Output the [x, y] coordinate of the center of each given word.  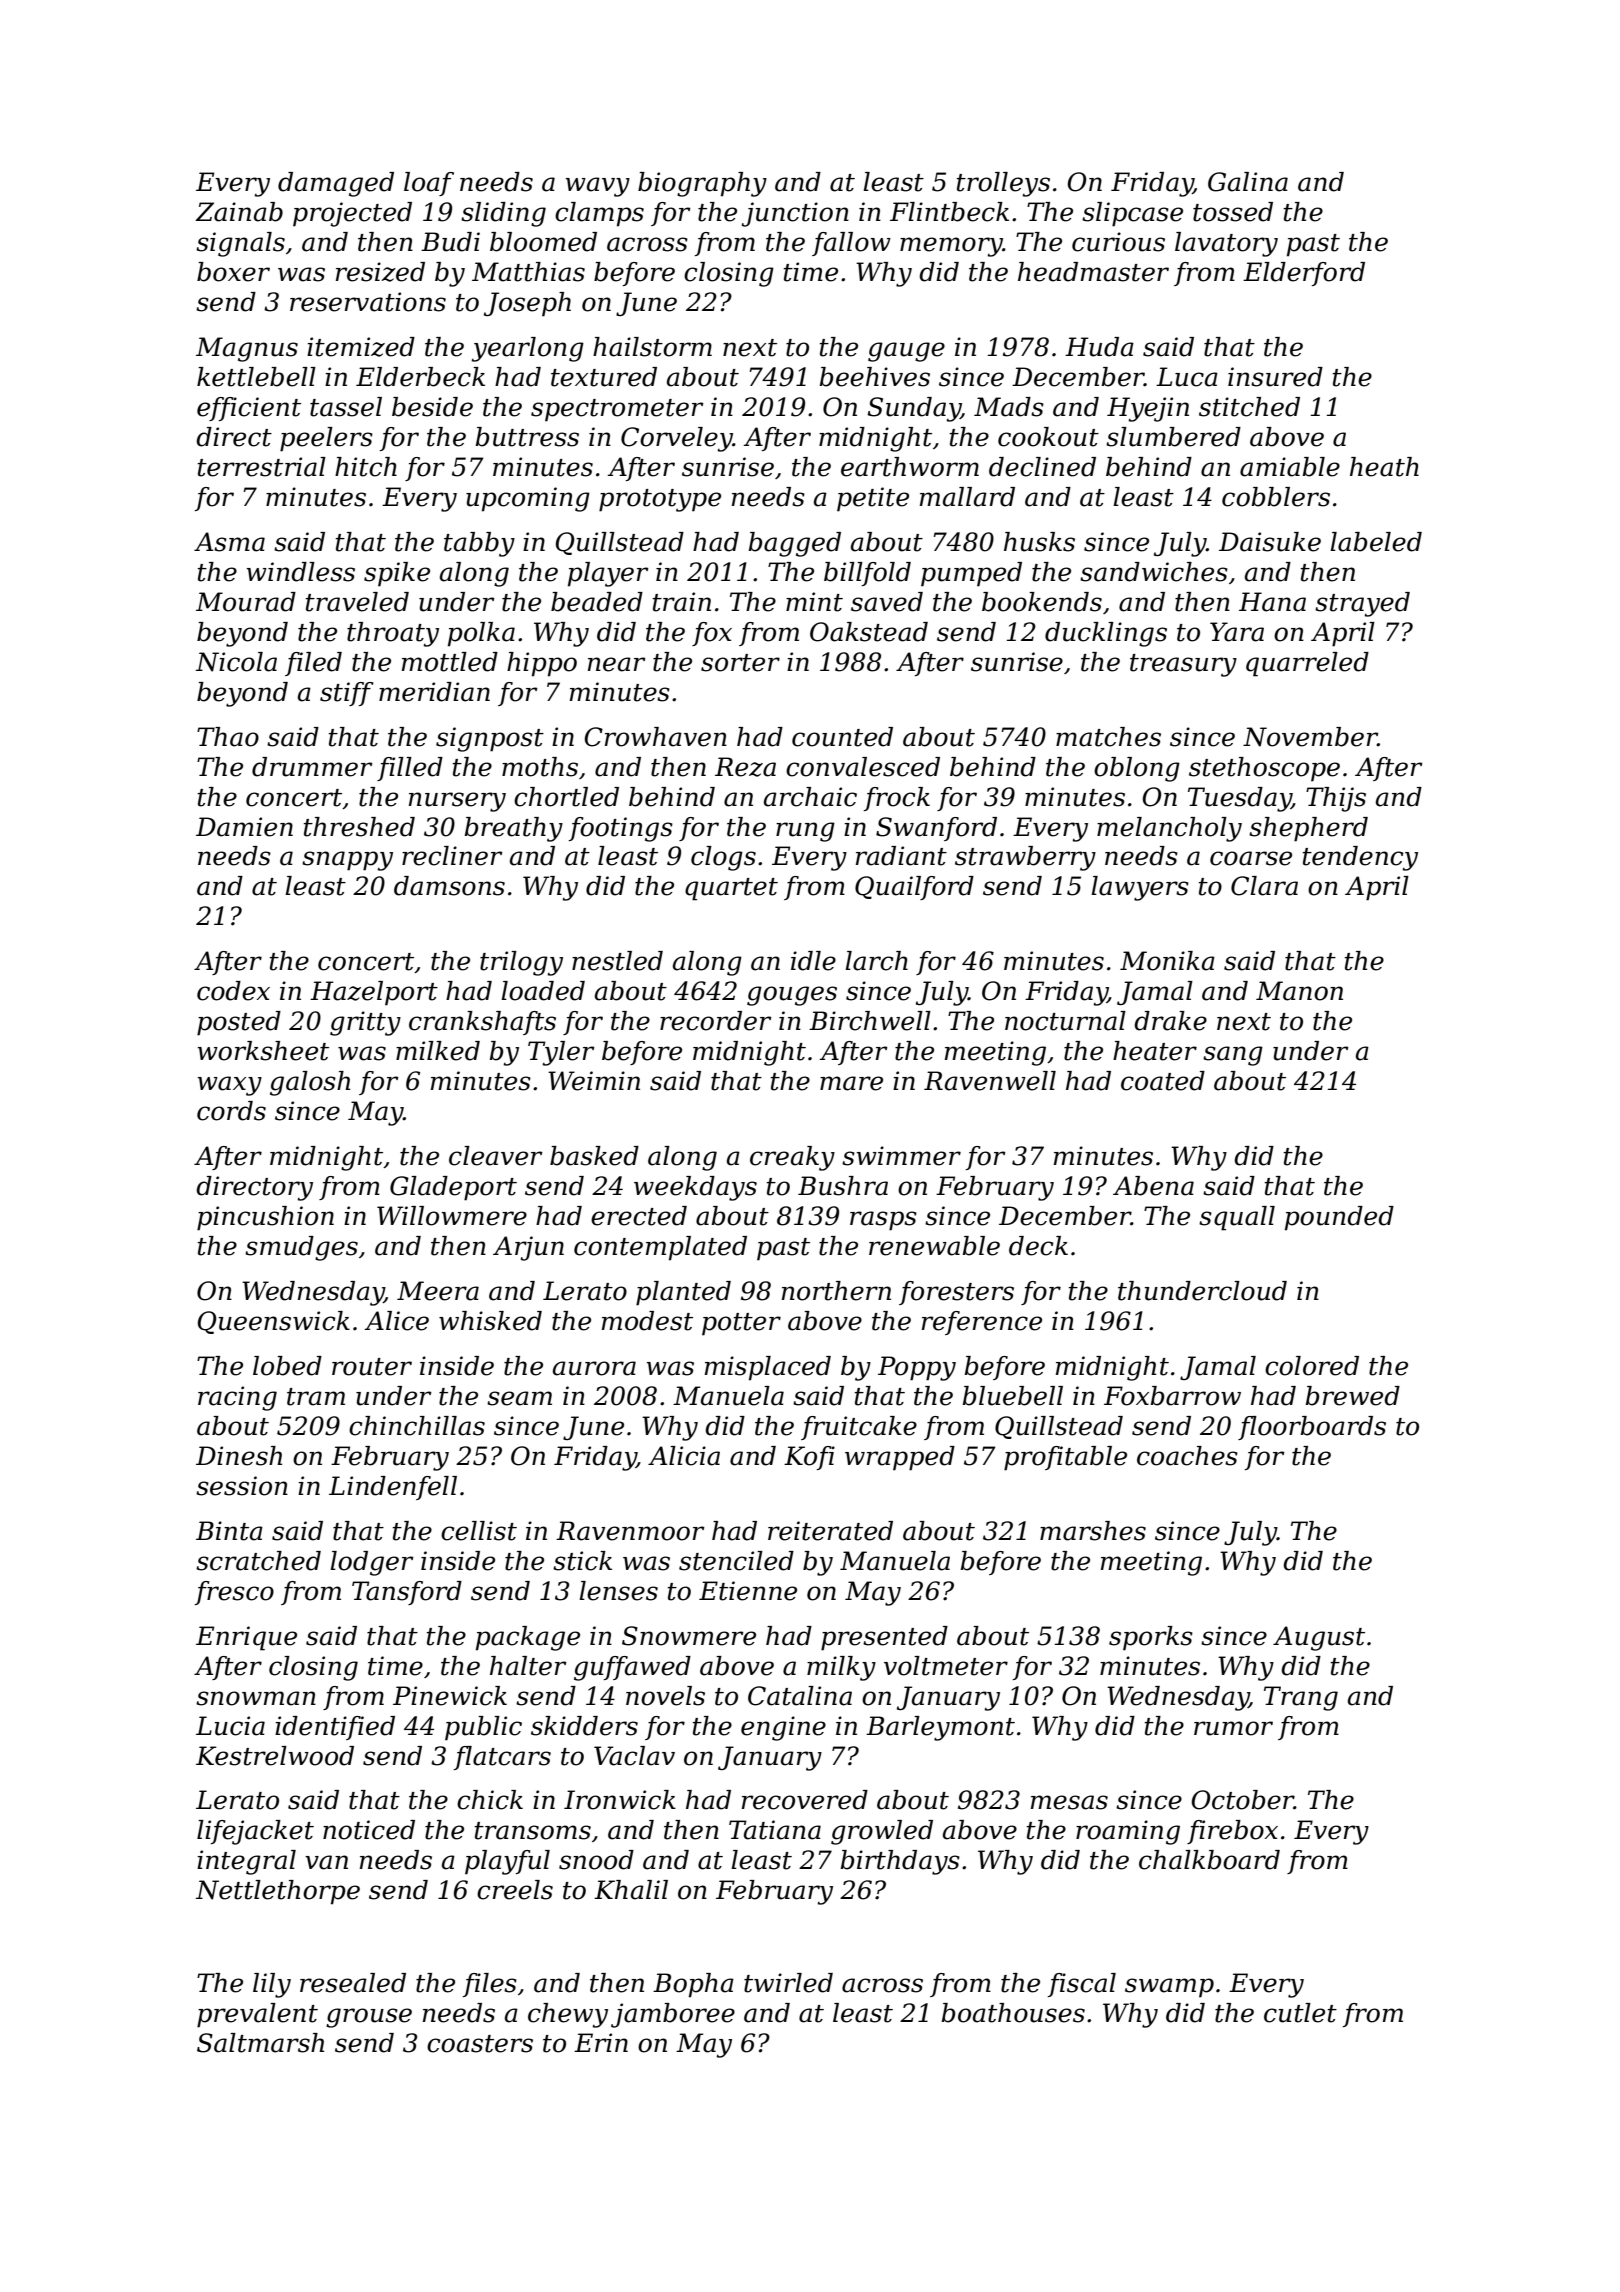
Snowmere [689, 1636]
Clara [1264, 886]
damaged [336, 184]
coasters [480, 2044]
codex [233, 991]
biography [702, 184]
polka [481, 634]
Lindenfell [393, 1488]
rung [805, 832]
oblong [1137, 769]
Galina [1248, 182]
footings [621, 829]
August [1319, 1638]
